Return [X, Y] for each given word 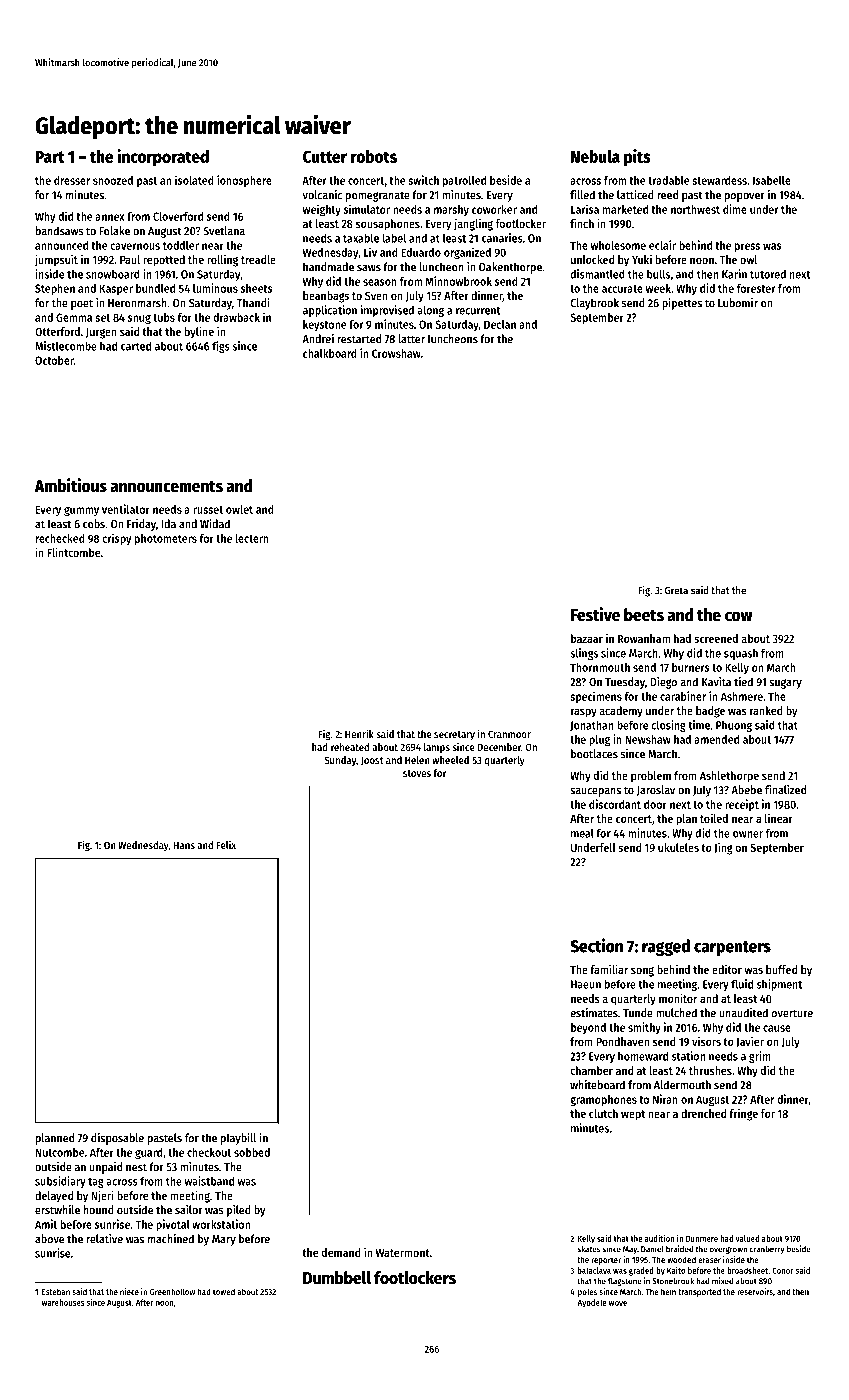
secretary [454, 735]
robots [374, 156]
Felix [226, 844]
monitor [678, 998]
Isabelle [772, 180]
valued [747, 1238]
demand [341, 1252]
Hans [184, 845]
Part [50, 157]
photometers [166, 539]
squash [741, 654]
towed [224, 1291]
